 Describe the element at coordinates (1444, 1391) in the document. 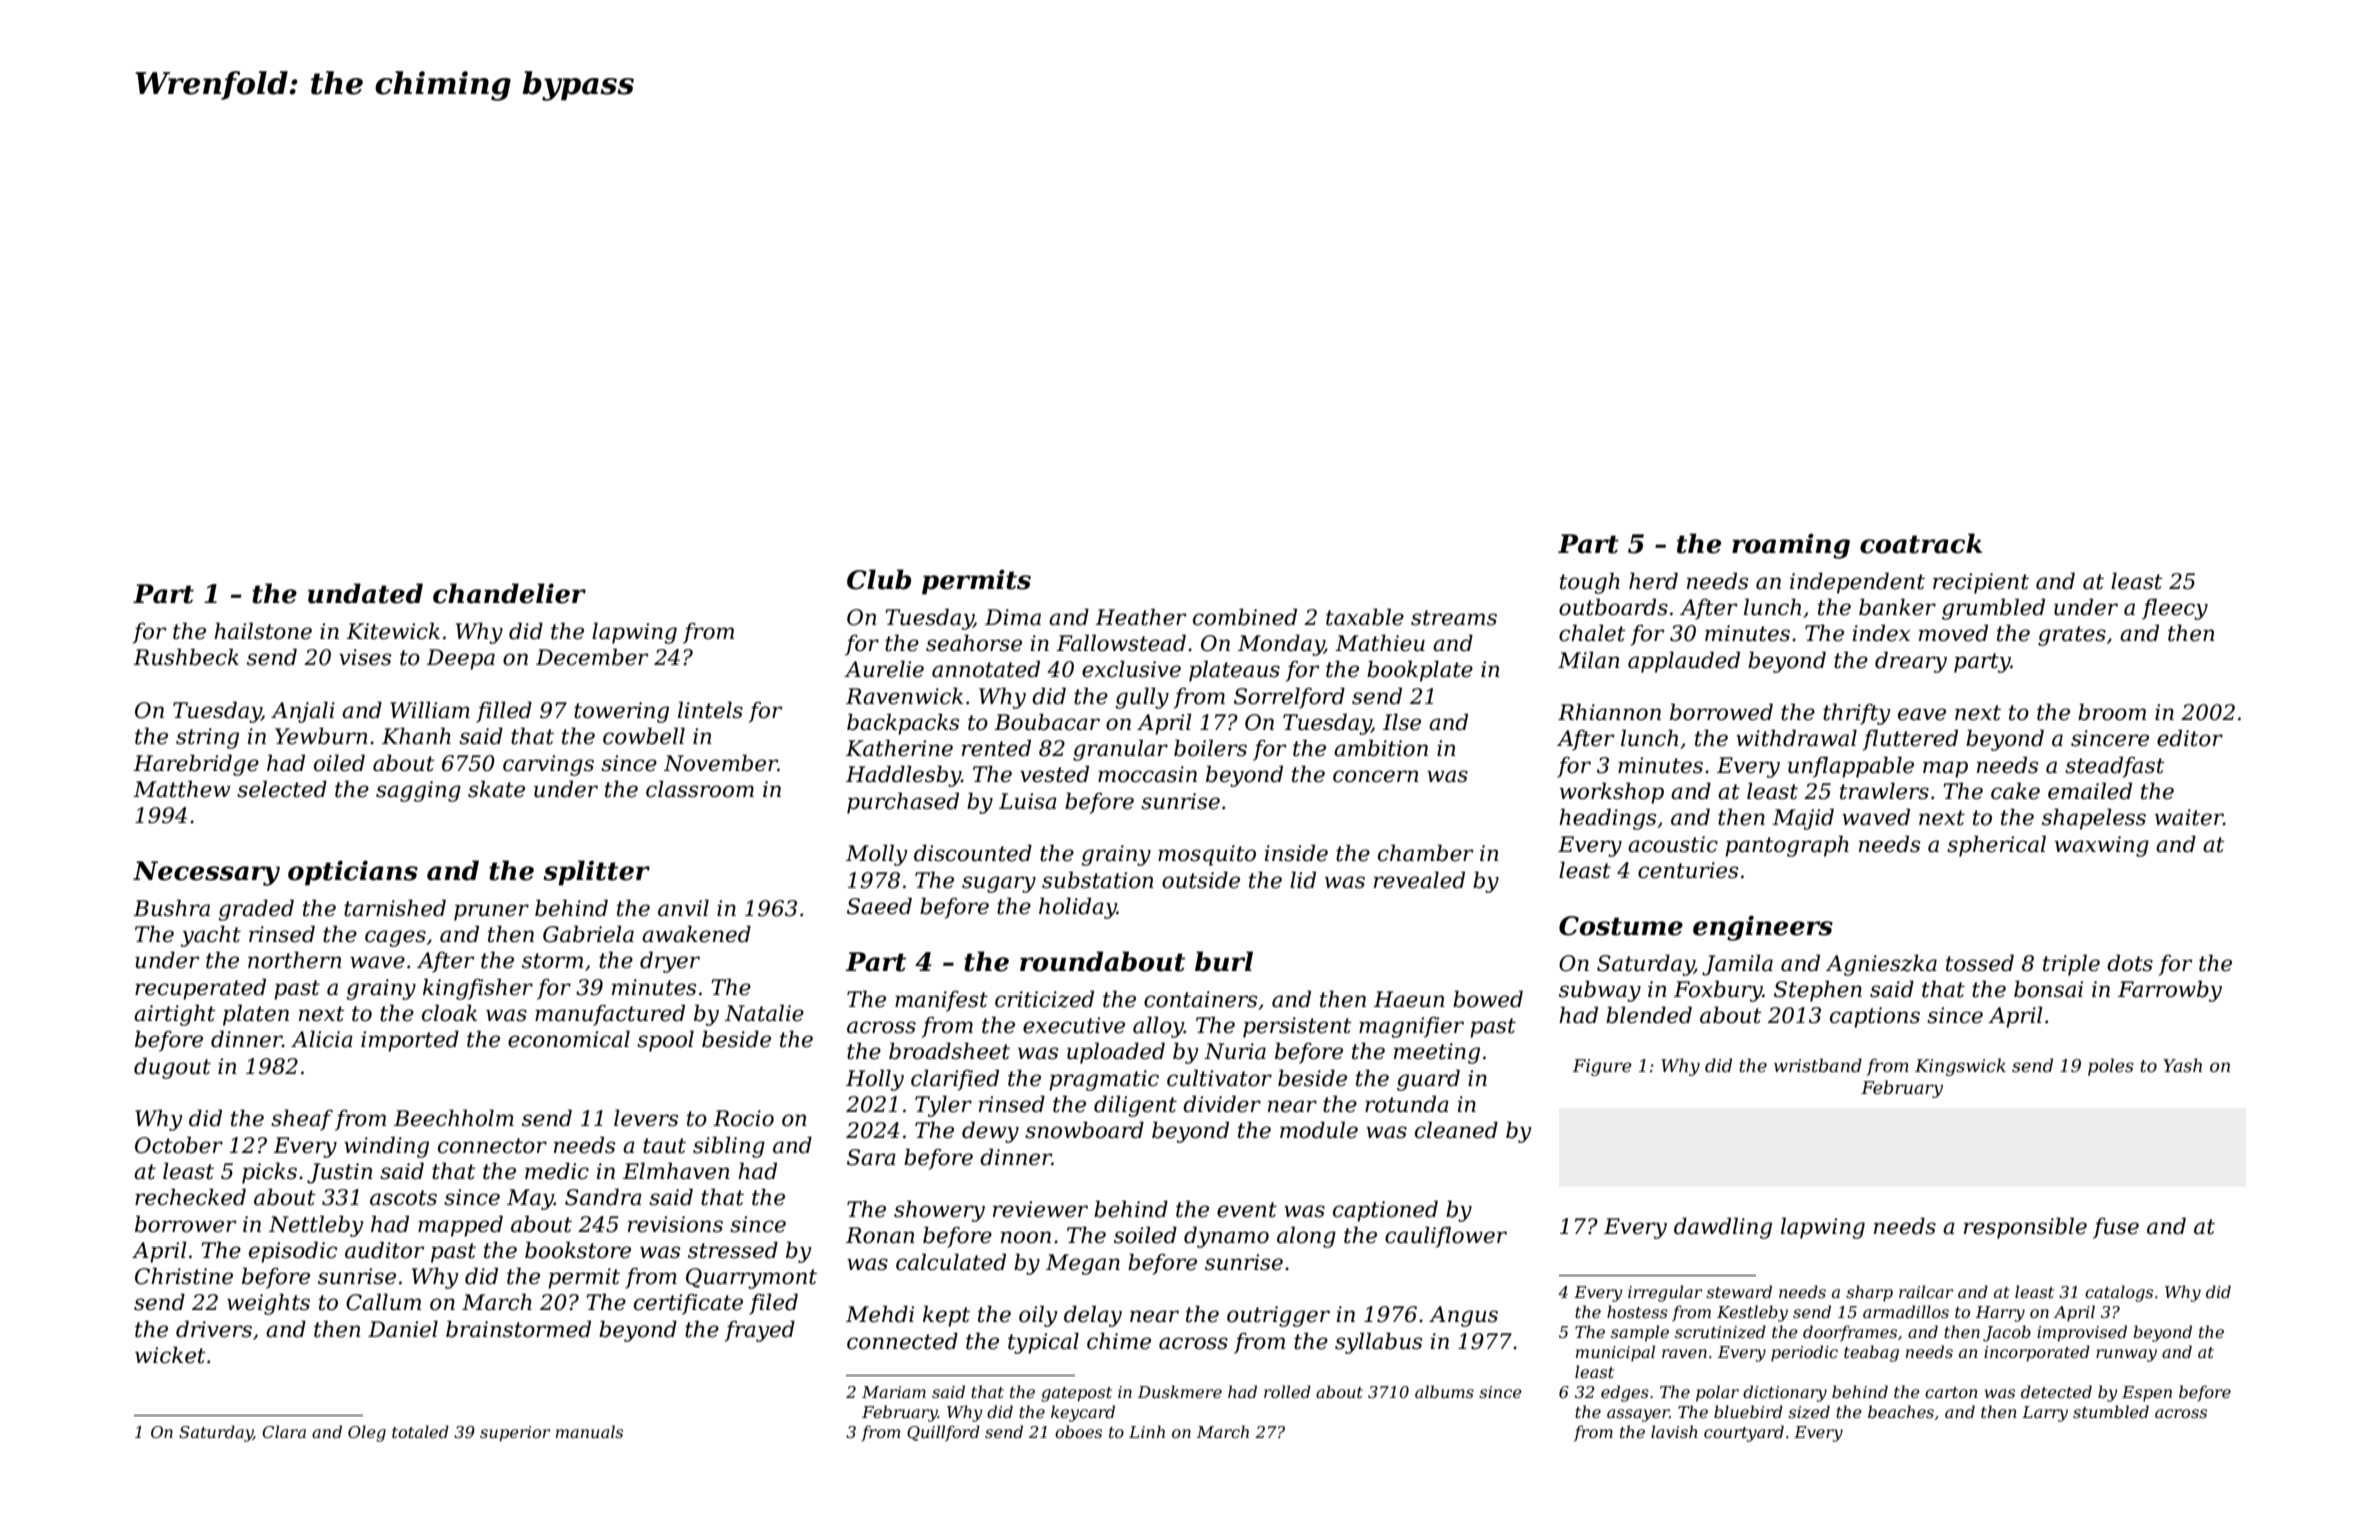

I see `albums` at that location.
